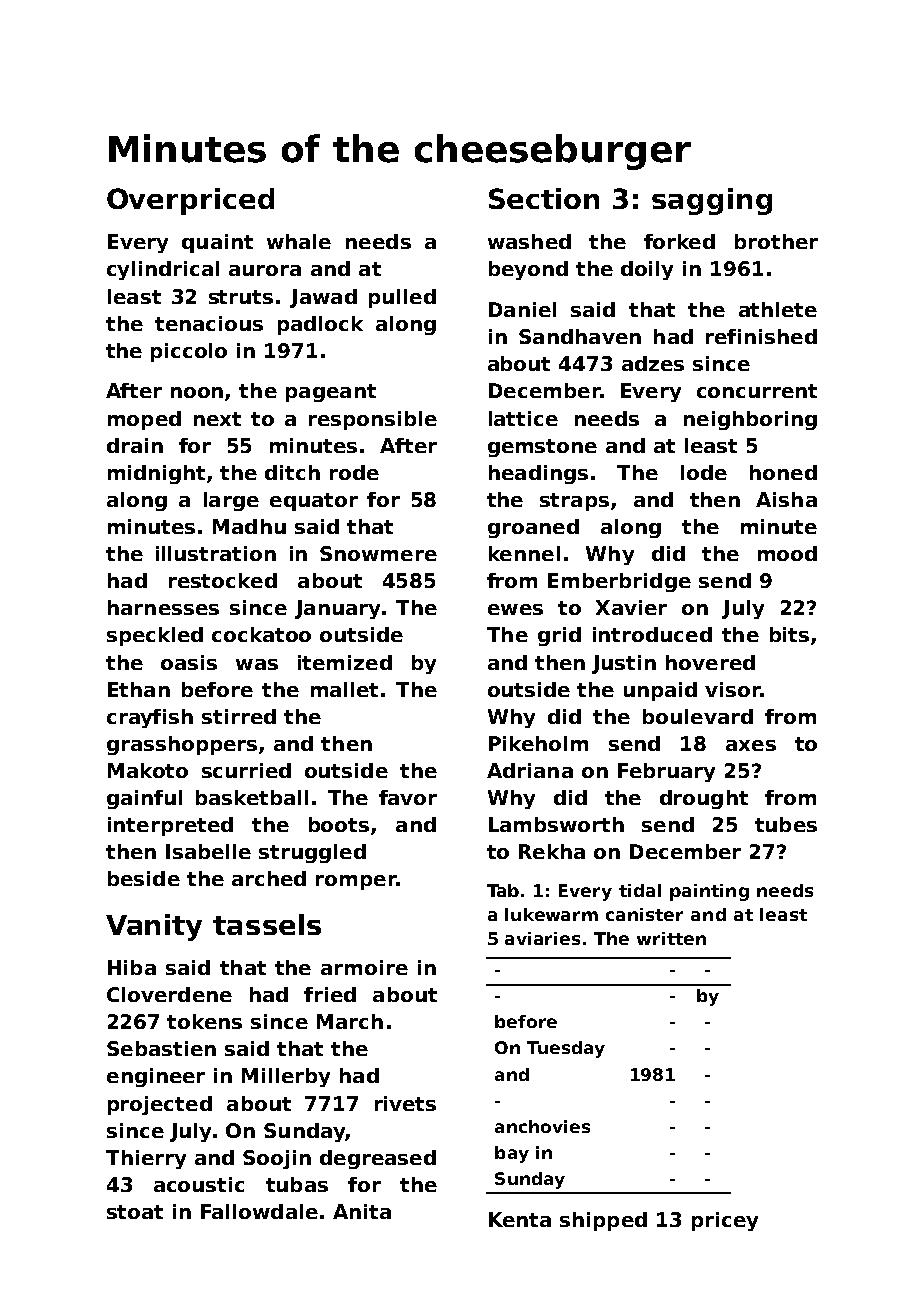  Describe the element at coordinates (144, 799) in the document. I see `gainful` at that location.
